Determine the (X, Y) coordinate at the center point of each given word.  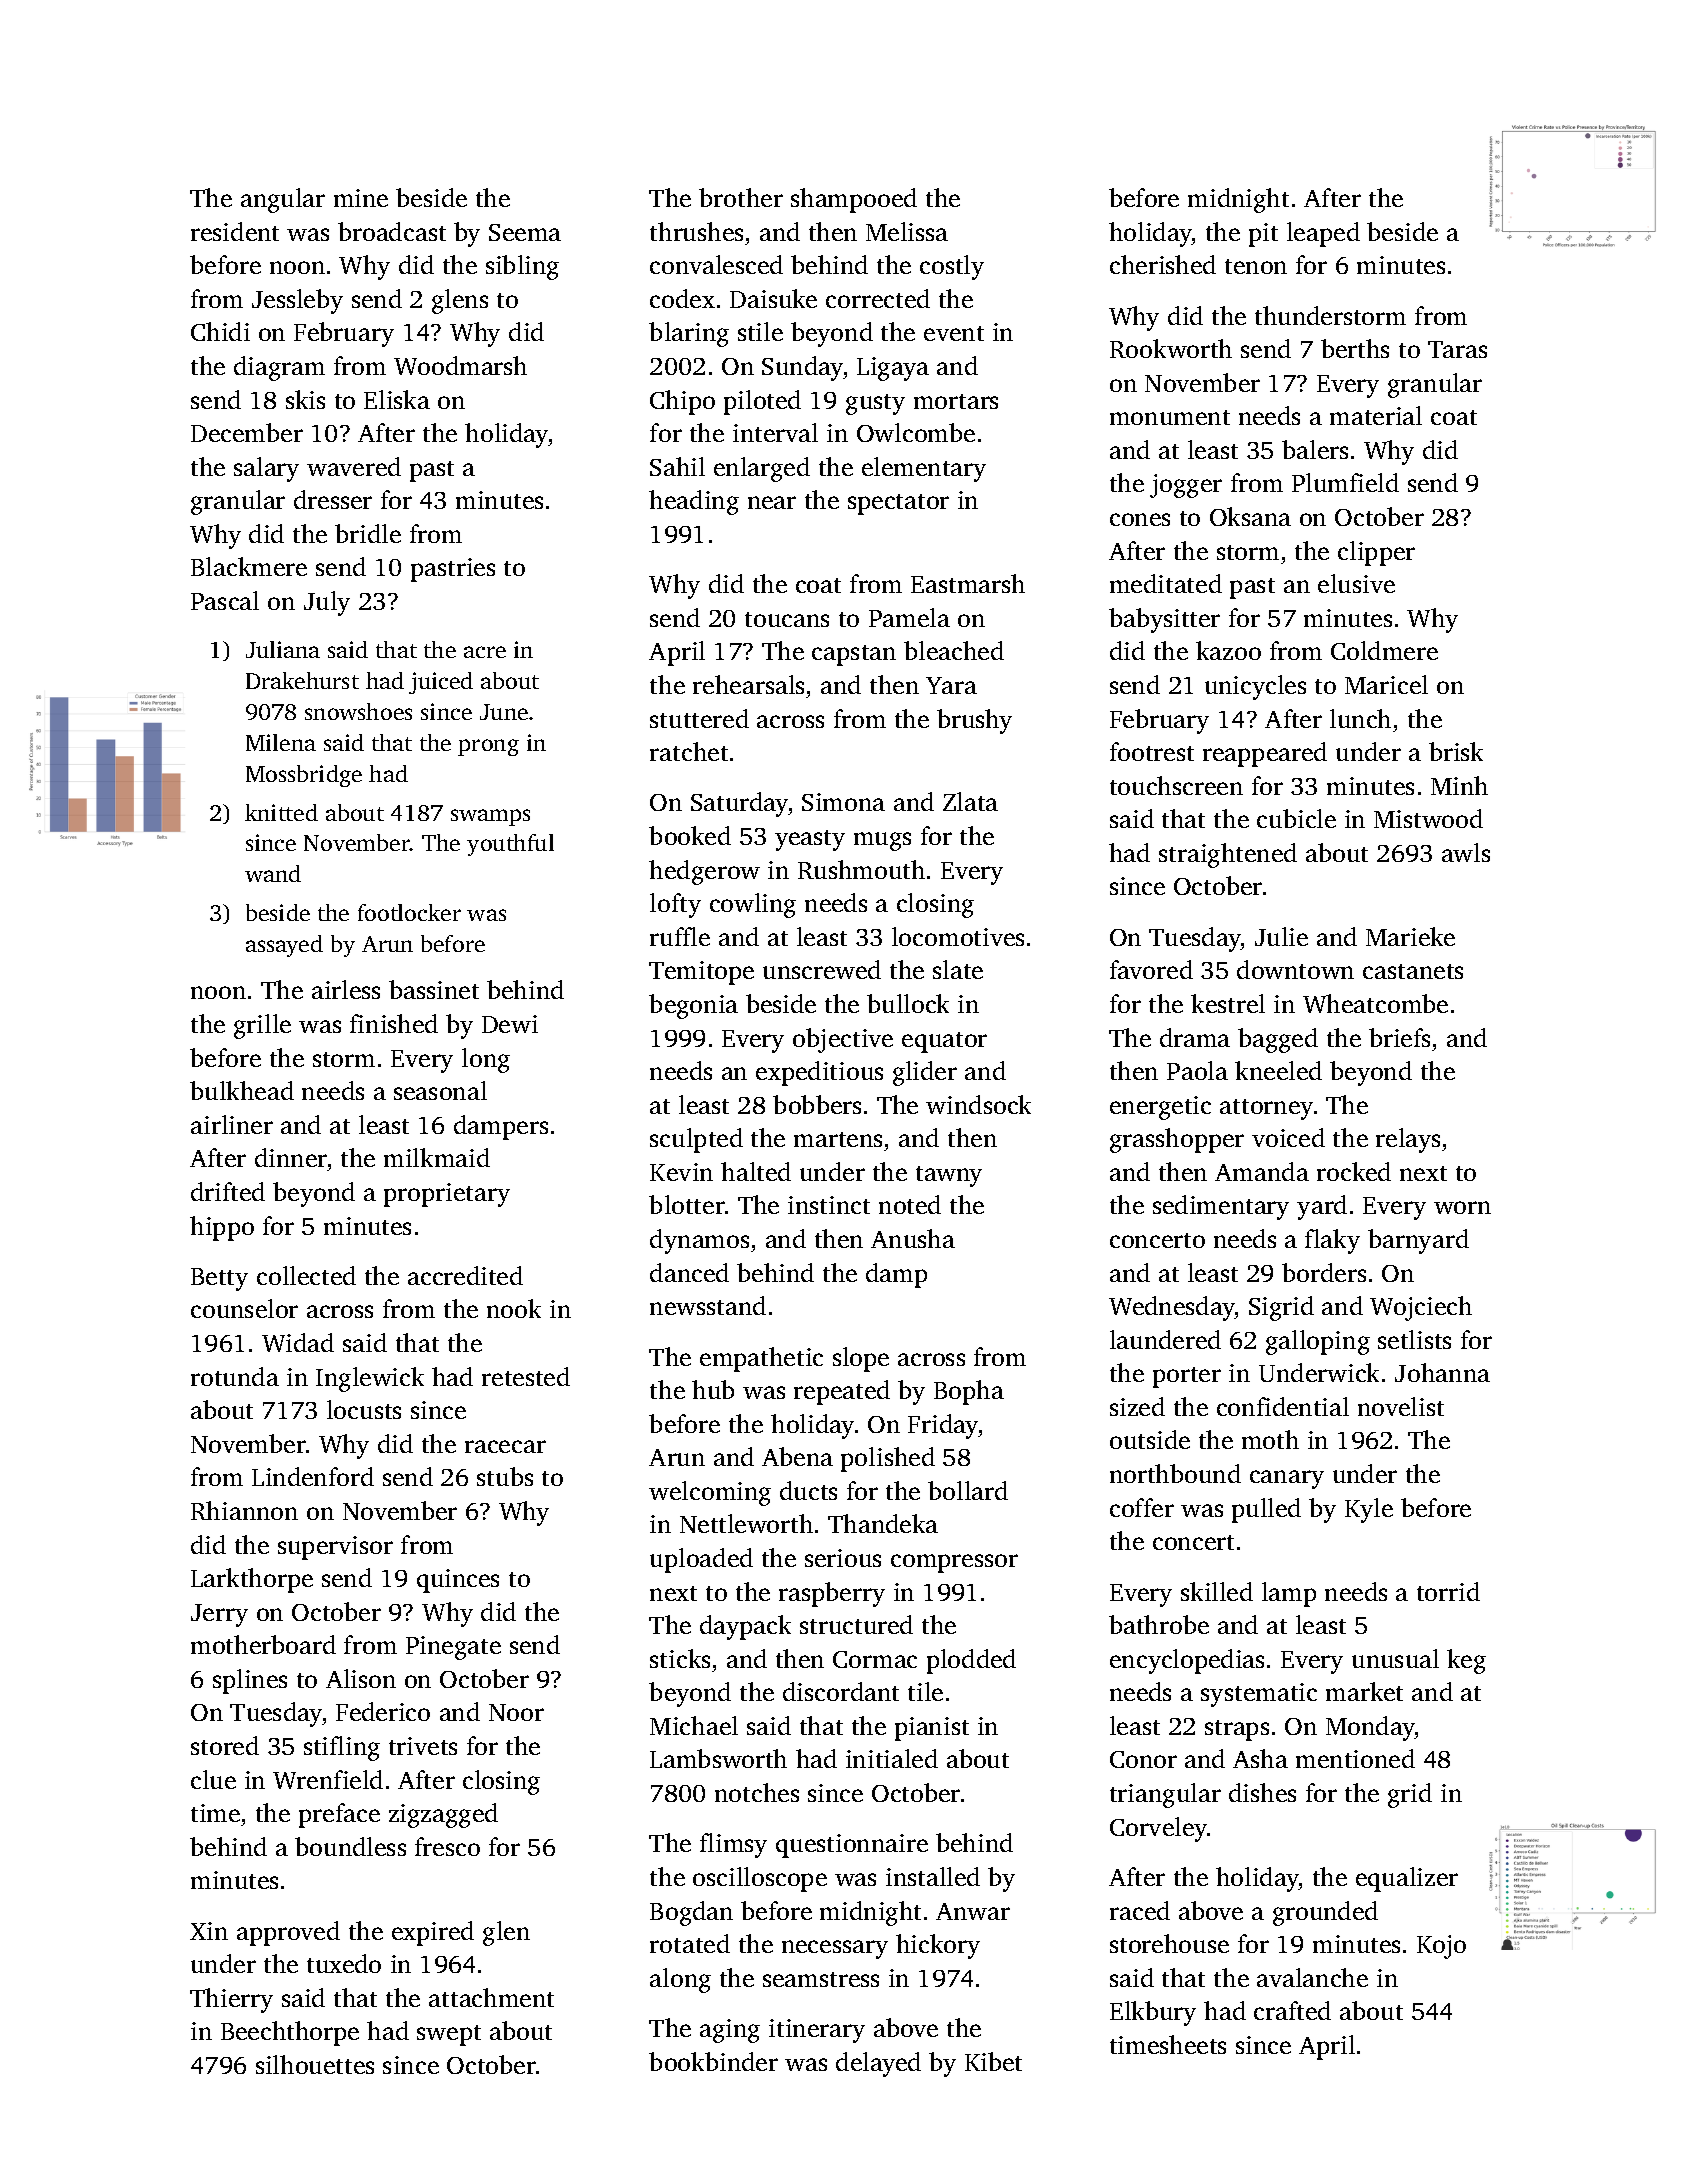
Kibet (993, 2061)
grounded (1325, 1913)
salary (266, 469)
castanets (1413, 971)
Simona (843, 802)
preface (339, 1815)
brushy (974, 721)
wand (273, 873)
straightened (1228, 855)
